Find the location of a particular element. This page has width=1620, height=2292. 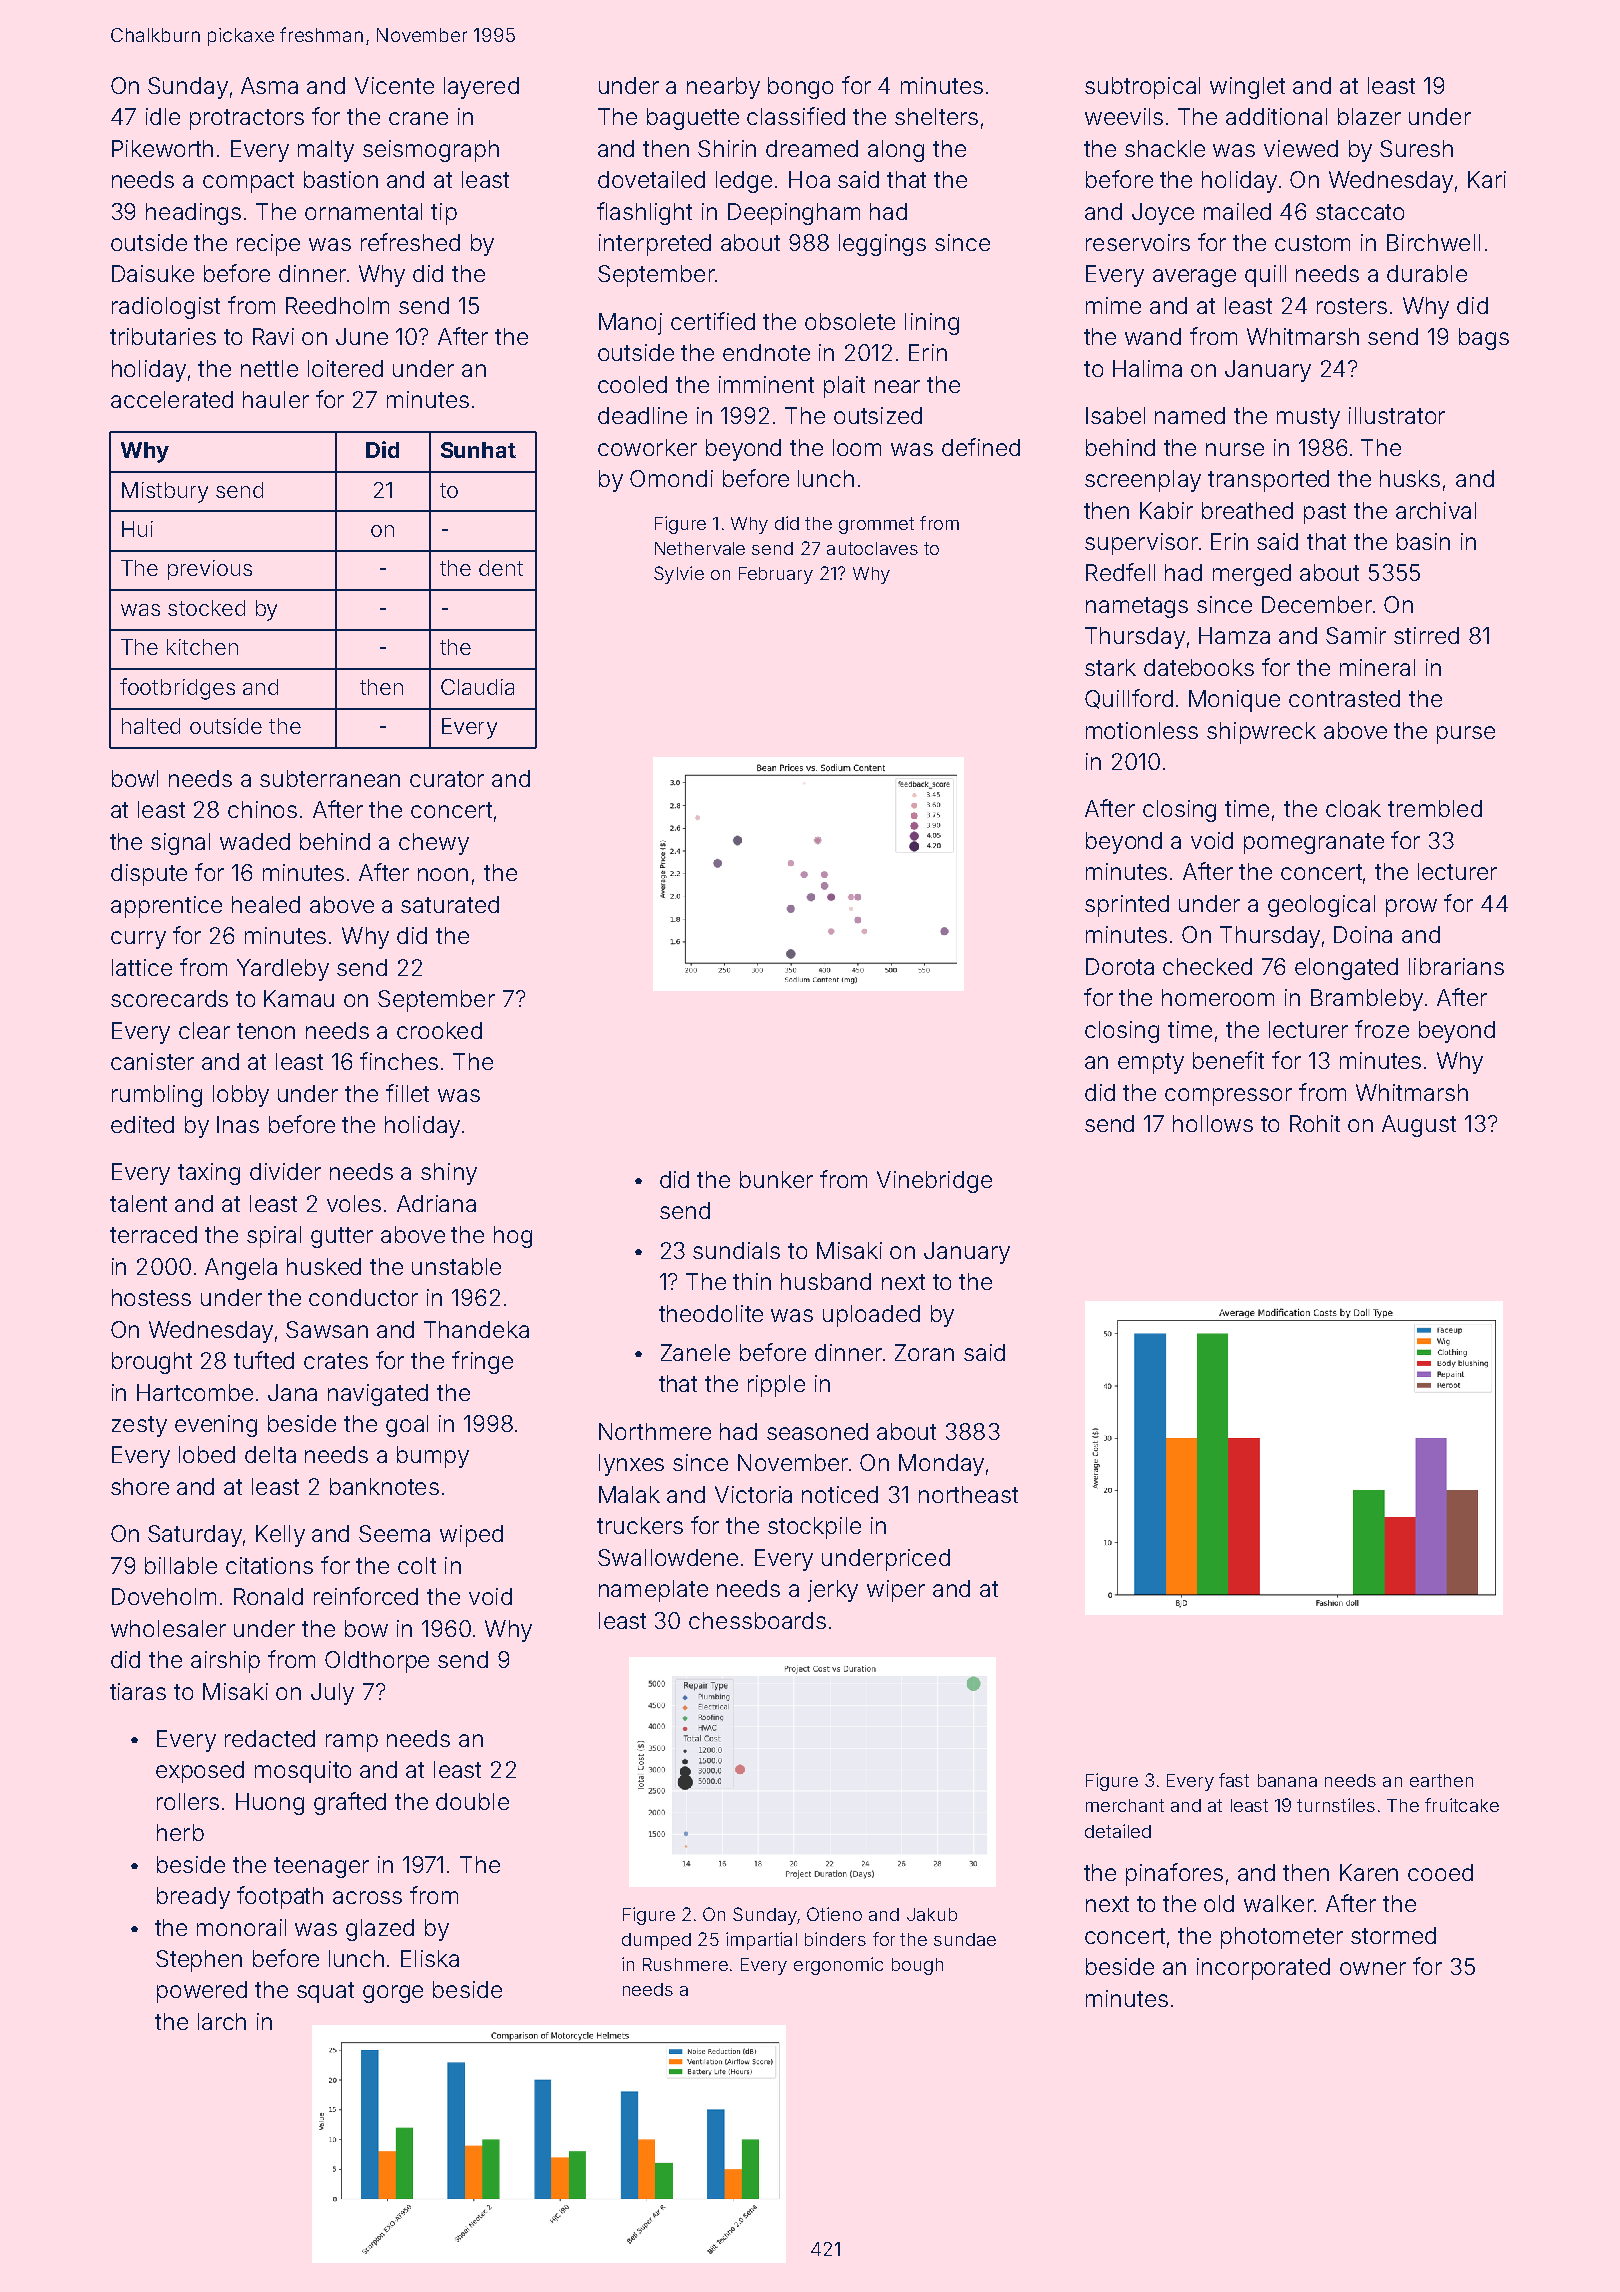

bunker is located at coordinates (776, 1179).
